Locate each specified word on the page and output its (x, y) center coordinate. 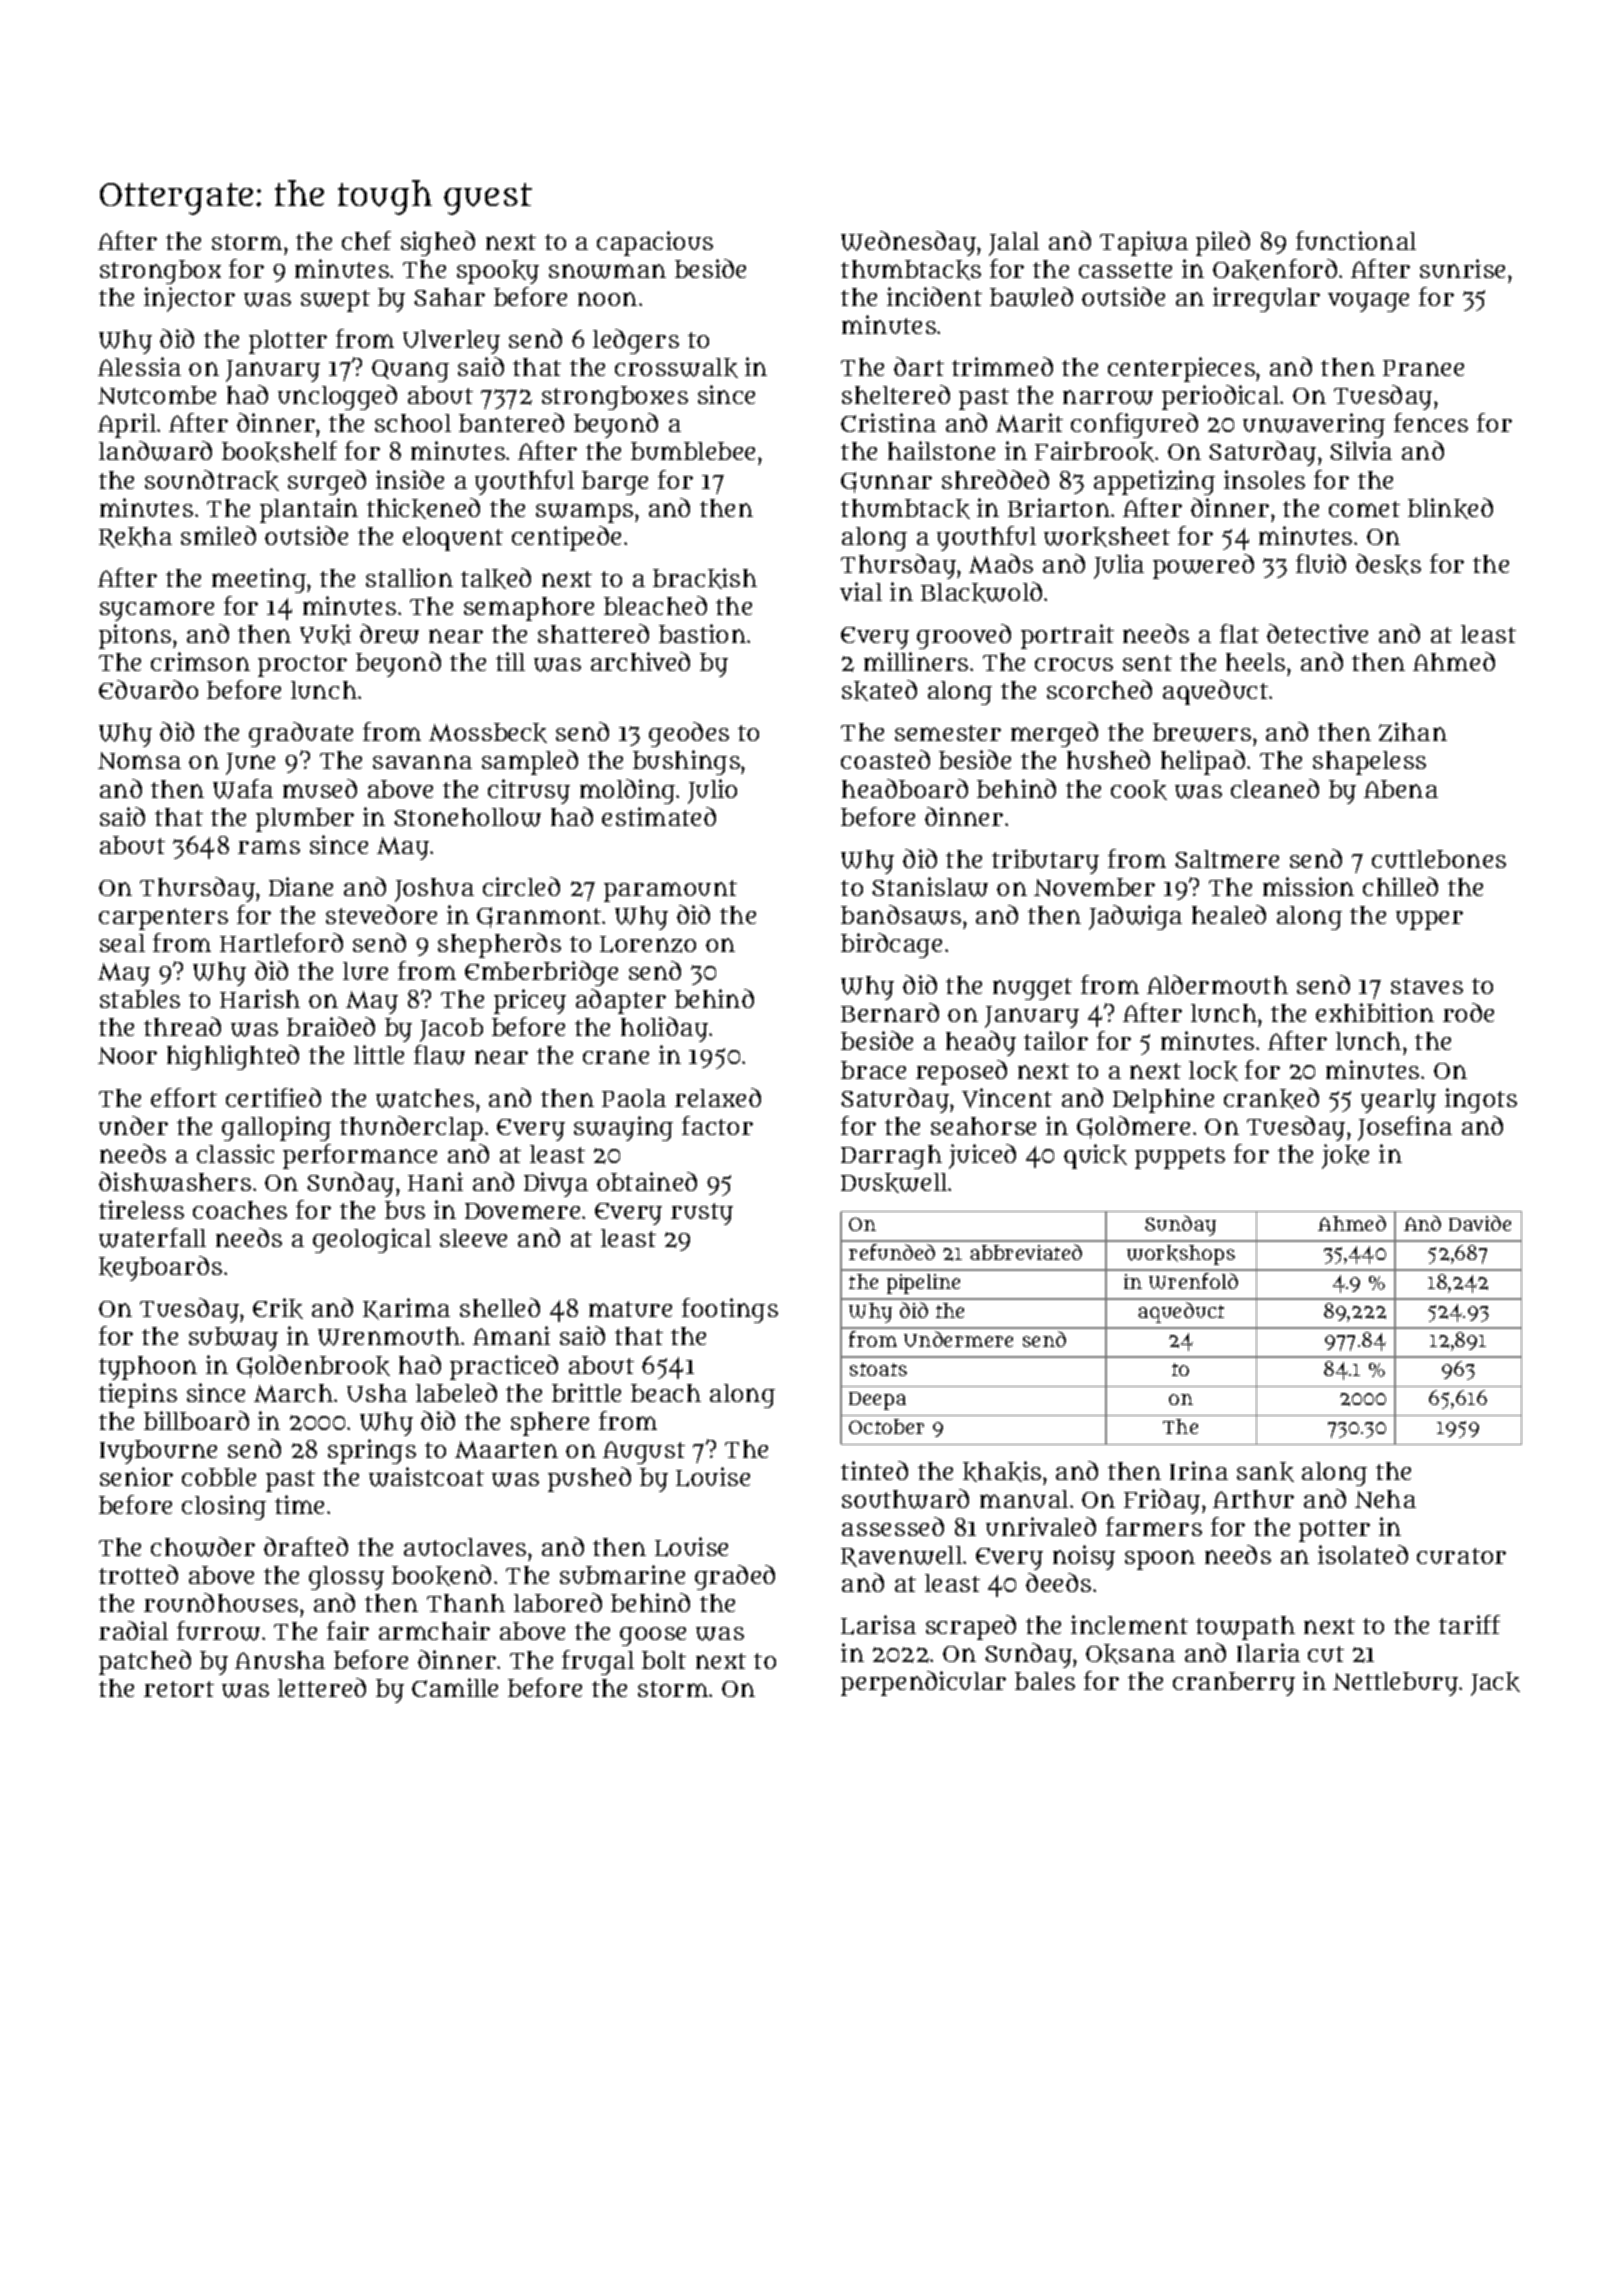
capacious (655, 243)
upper (1429, 920)
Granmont (539, 917)
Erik (278, 1308)
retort (179, 1689)
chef (366, 240)
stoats (878, 1369)
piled (1223, 243)
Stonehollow (467, 817)
